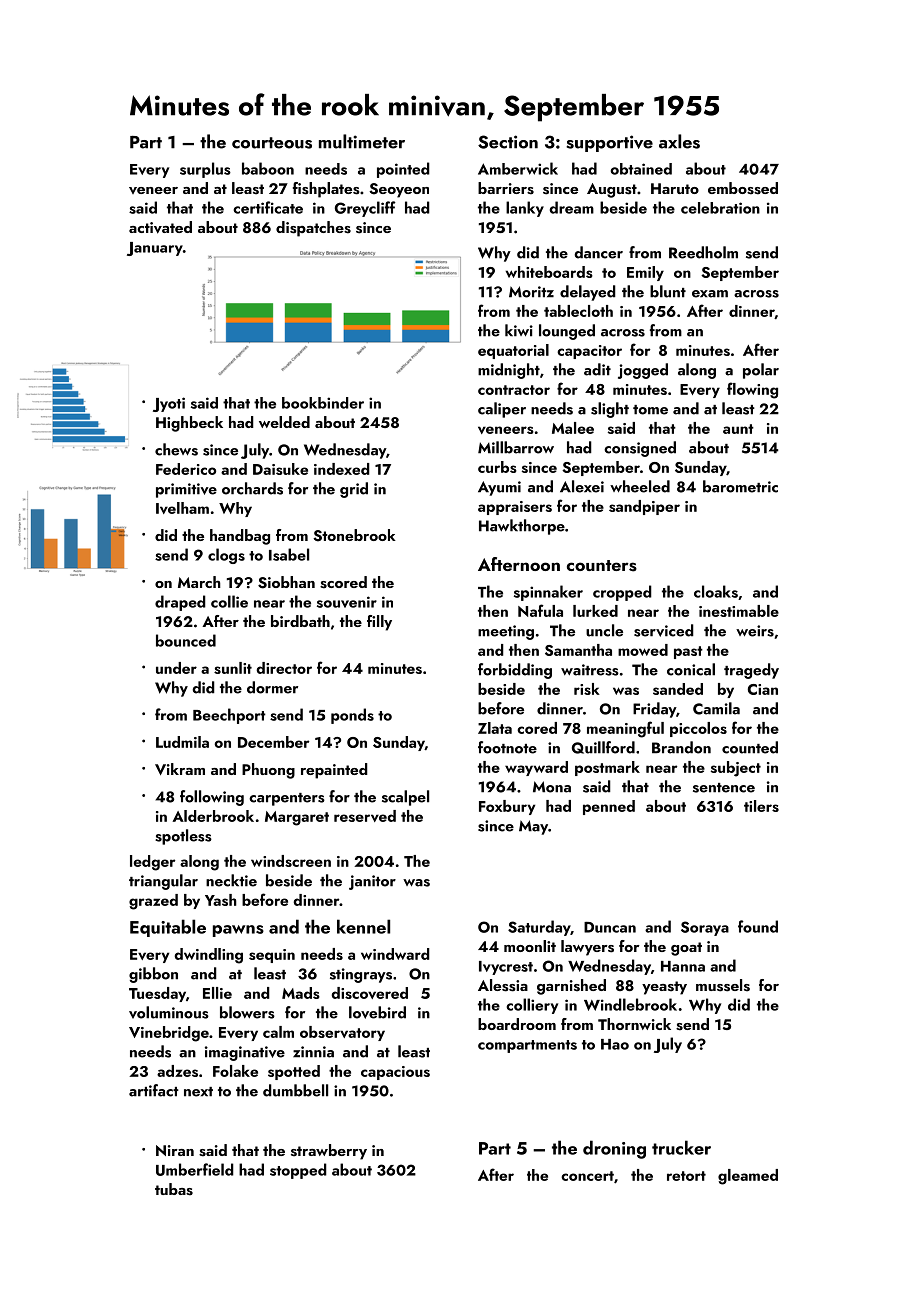 The image size is (908, 1316). I want to click on jogged, so click(643, 371).
